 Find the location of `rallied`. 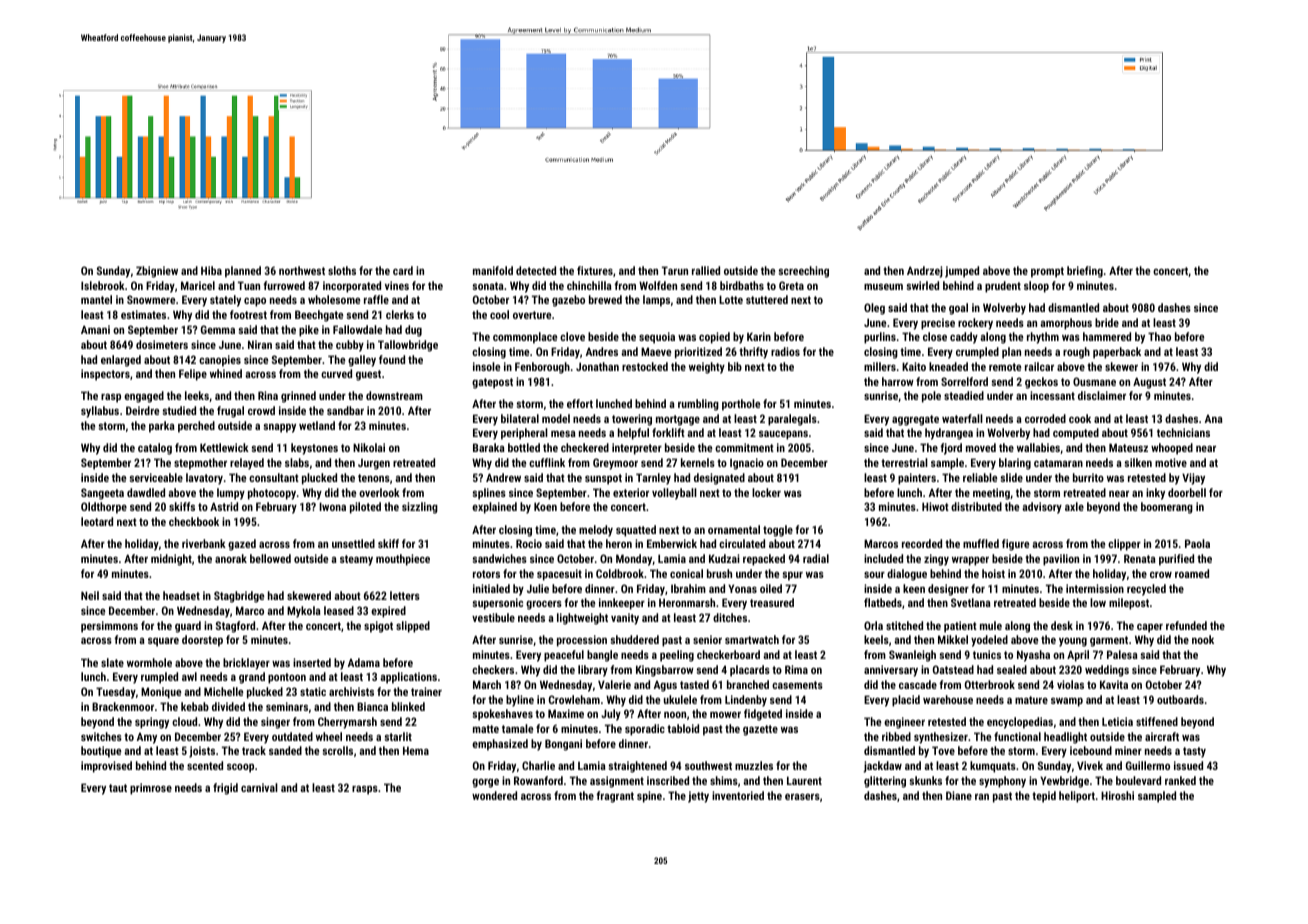

rallied is located at coordinates (706, 270).
